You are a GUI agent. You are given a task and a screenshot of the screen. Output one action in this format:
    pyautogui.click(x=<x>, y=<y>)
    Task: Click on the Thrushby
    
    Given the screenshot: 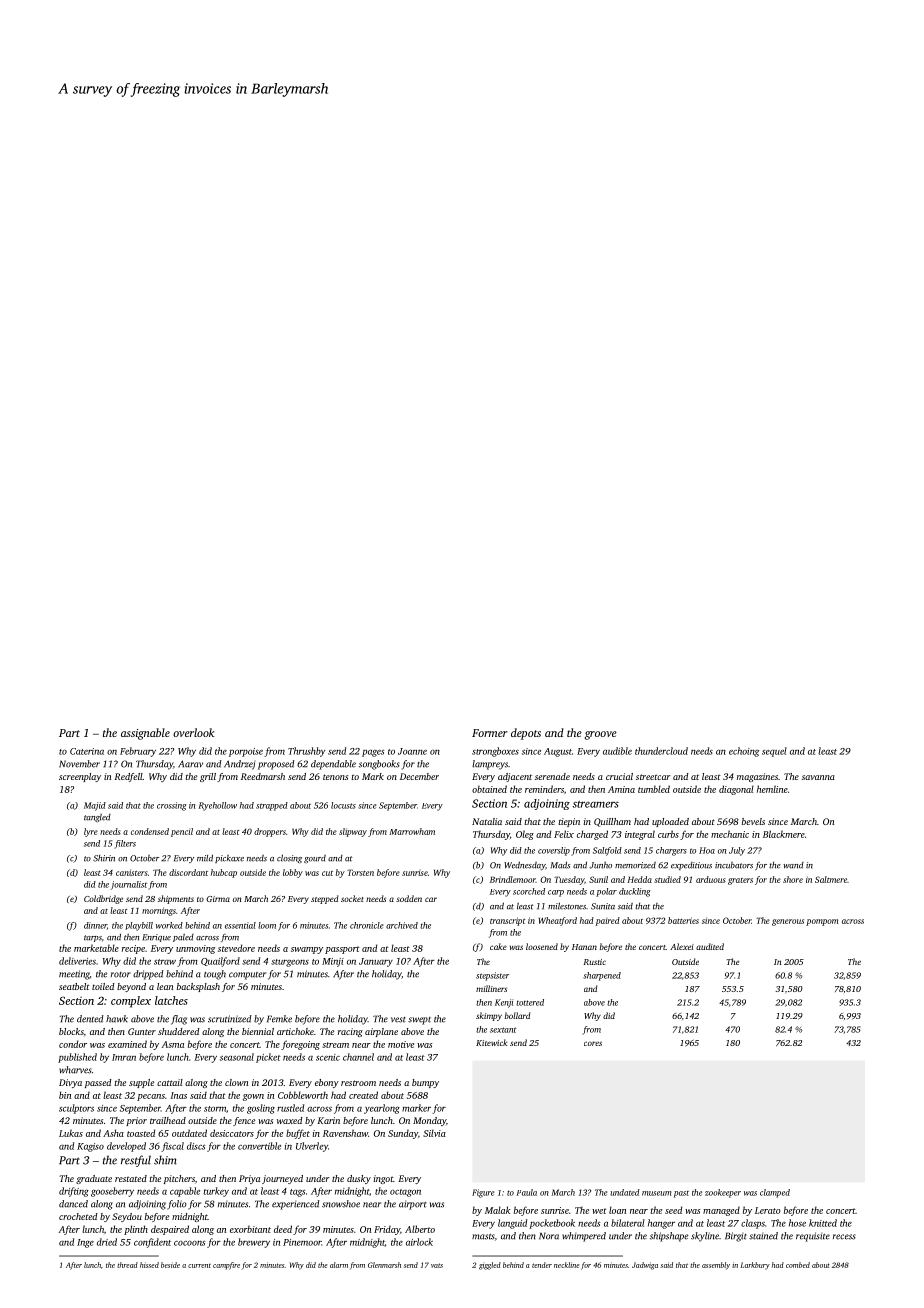 What is the action you would take?
    pyautogui.click(x=306, y=752)
